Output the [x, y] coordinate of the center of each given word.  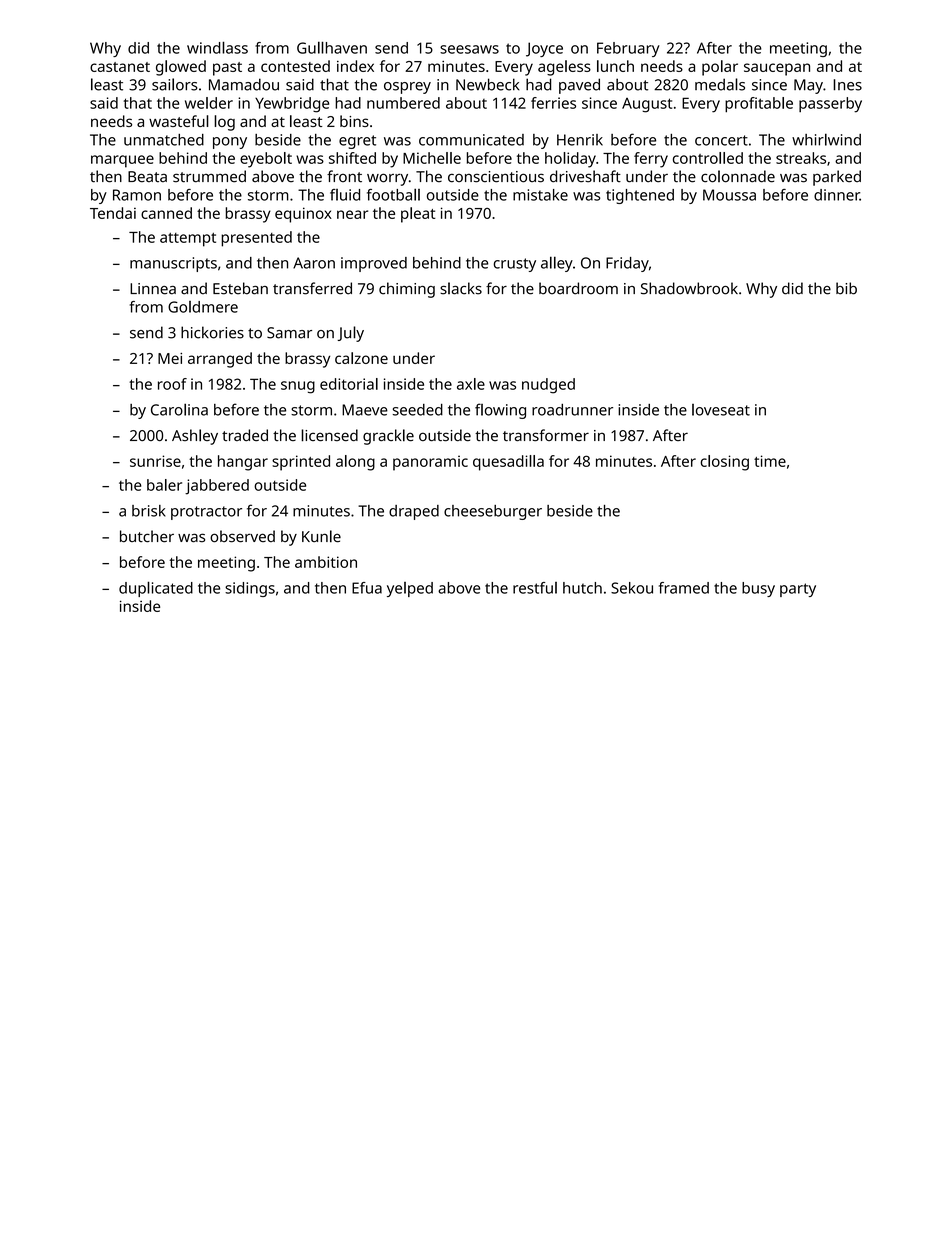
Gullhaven [332, 47]
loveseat [721, 410]
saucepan [777, 69]
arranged [220, 360]
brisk [149, 511]
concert [721, 140]
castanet [120, 67]
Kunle [321, 536]
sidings [250, 589]
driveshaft [585, 176]
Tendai [113, 213]
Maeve [365, 410]
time [770, 461]
